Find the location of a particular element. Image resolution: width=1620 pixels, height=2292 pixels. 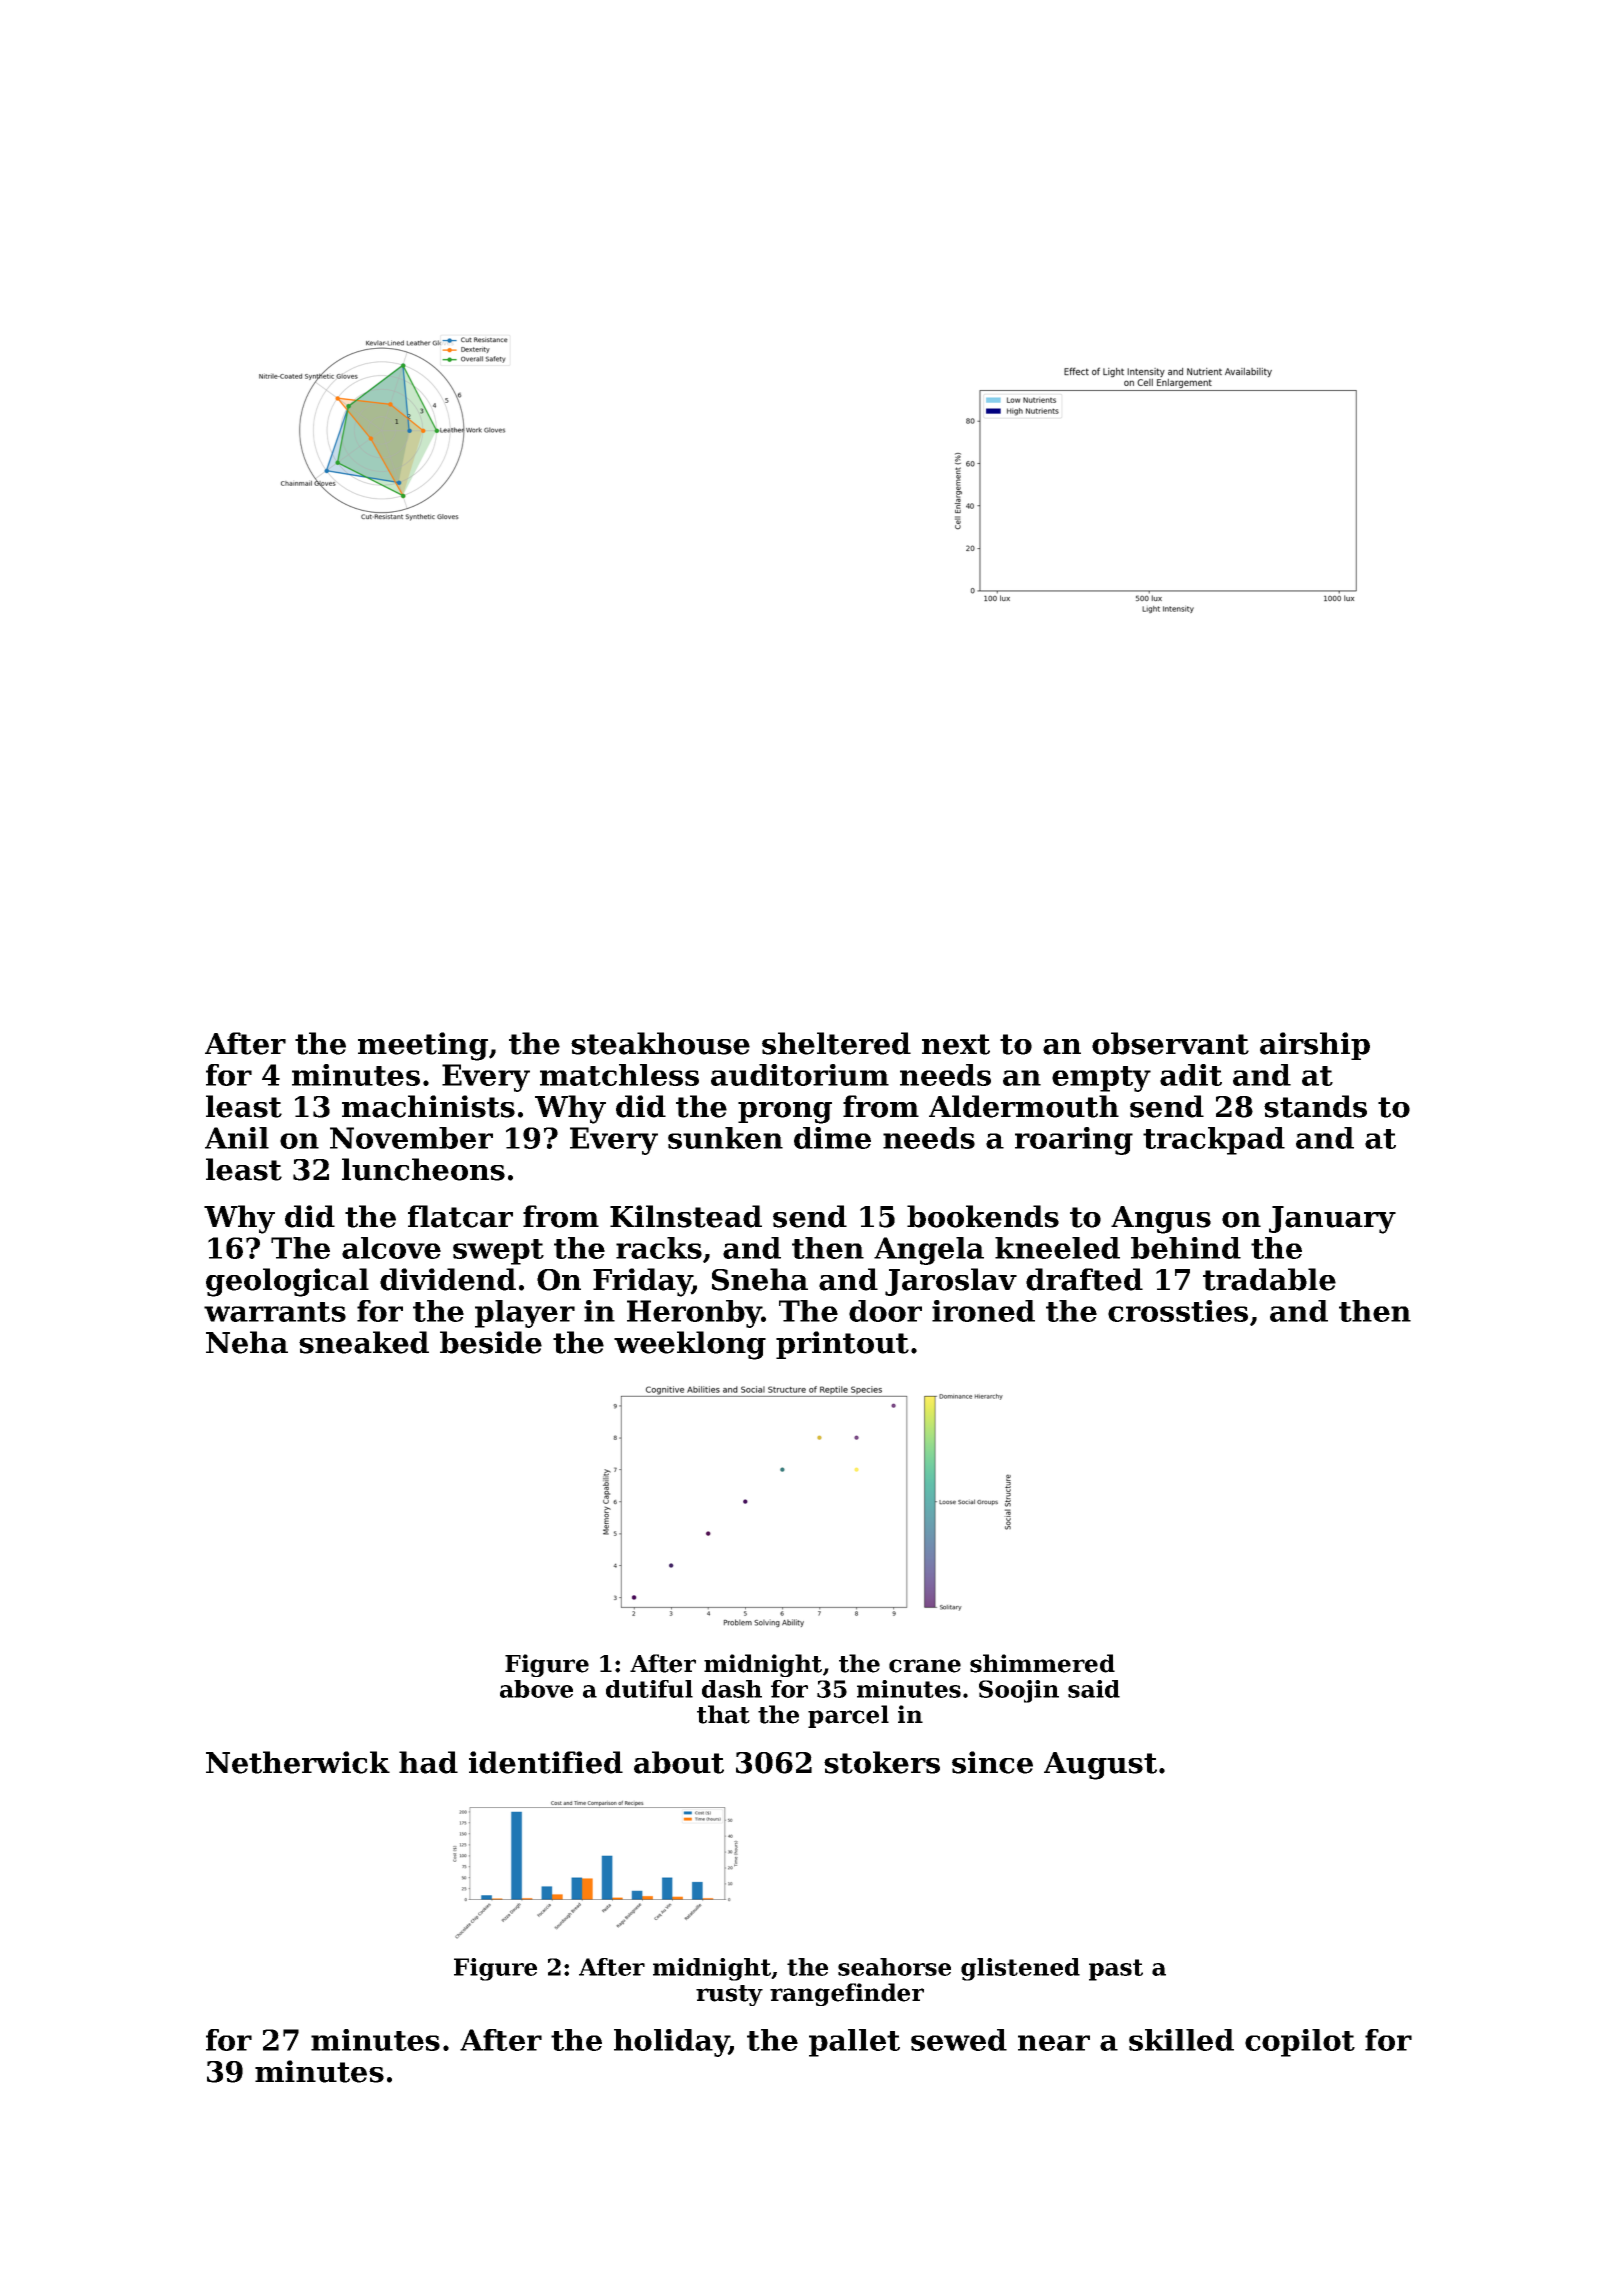

racks is located at coordinates (659, 1248).
